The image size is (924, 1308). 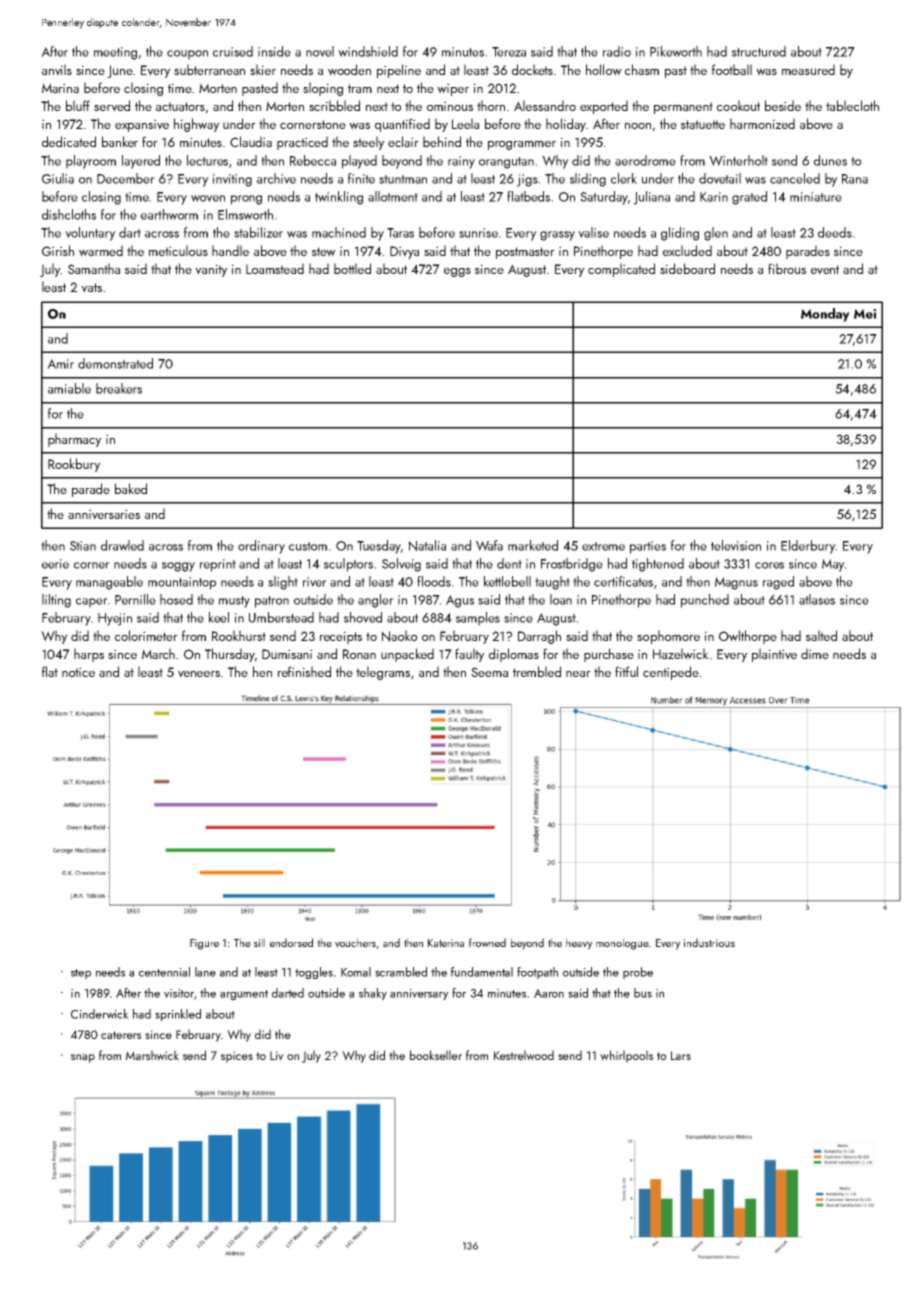 What do you see at coordinates (237, 1057) in the screenshot?
I see `spices` at bounding box center [237, 1057].
